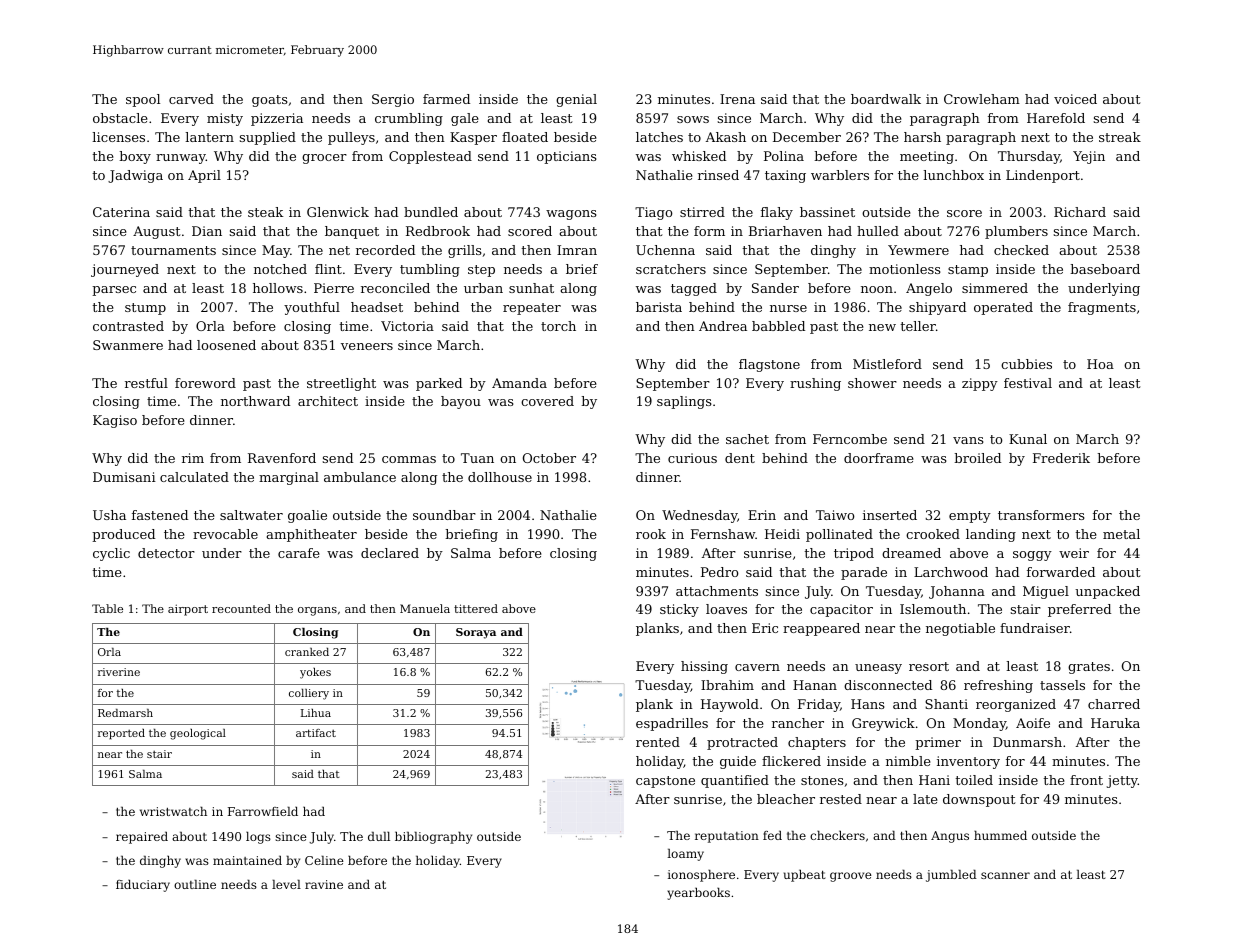 Image resolution: width=1233 pixels, height=952 pixels. What do you see at coordinates (476, 608) in the screenshot?
I see `tittered` at bounding box center [476, 608].
